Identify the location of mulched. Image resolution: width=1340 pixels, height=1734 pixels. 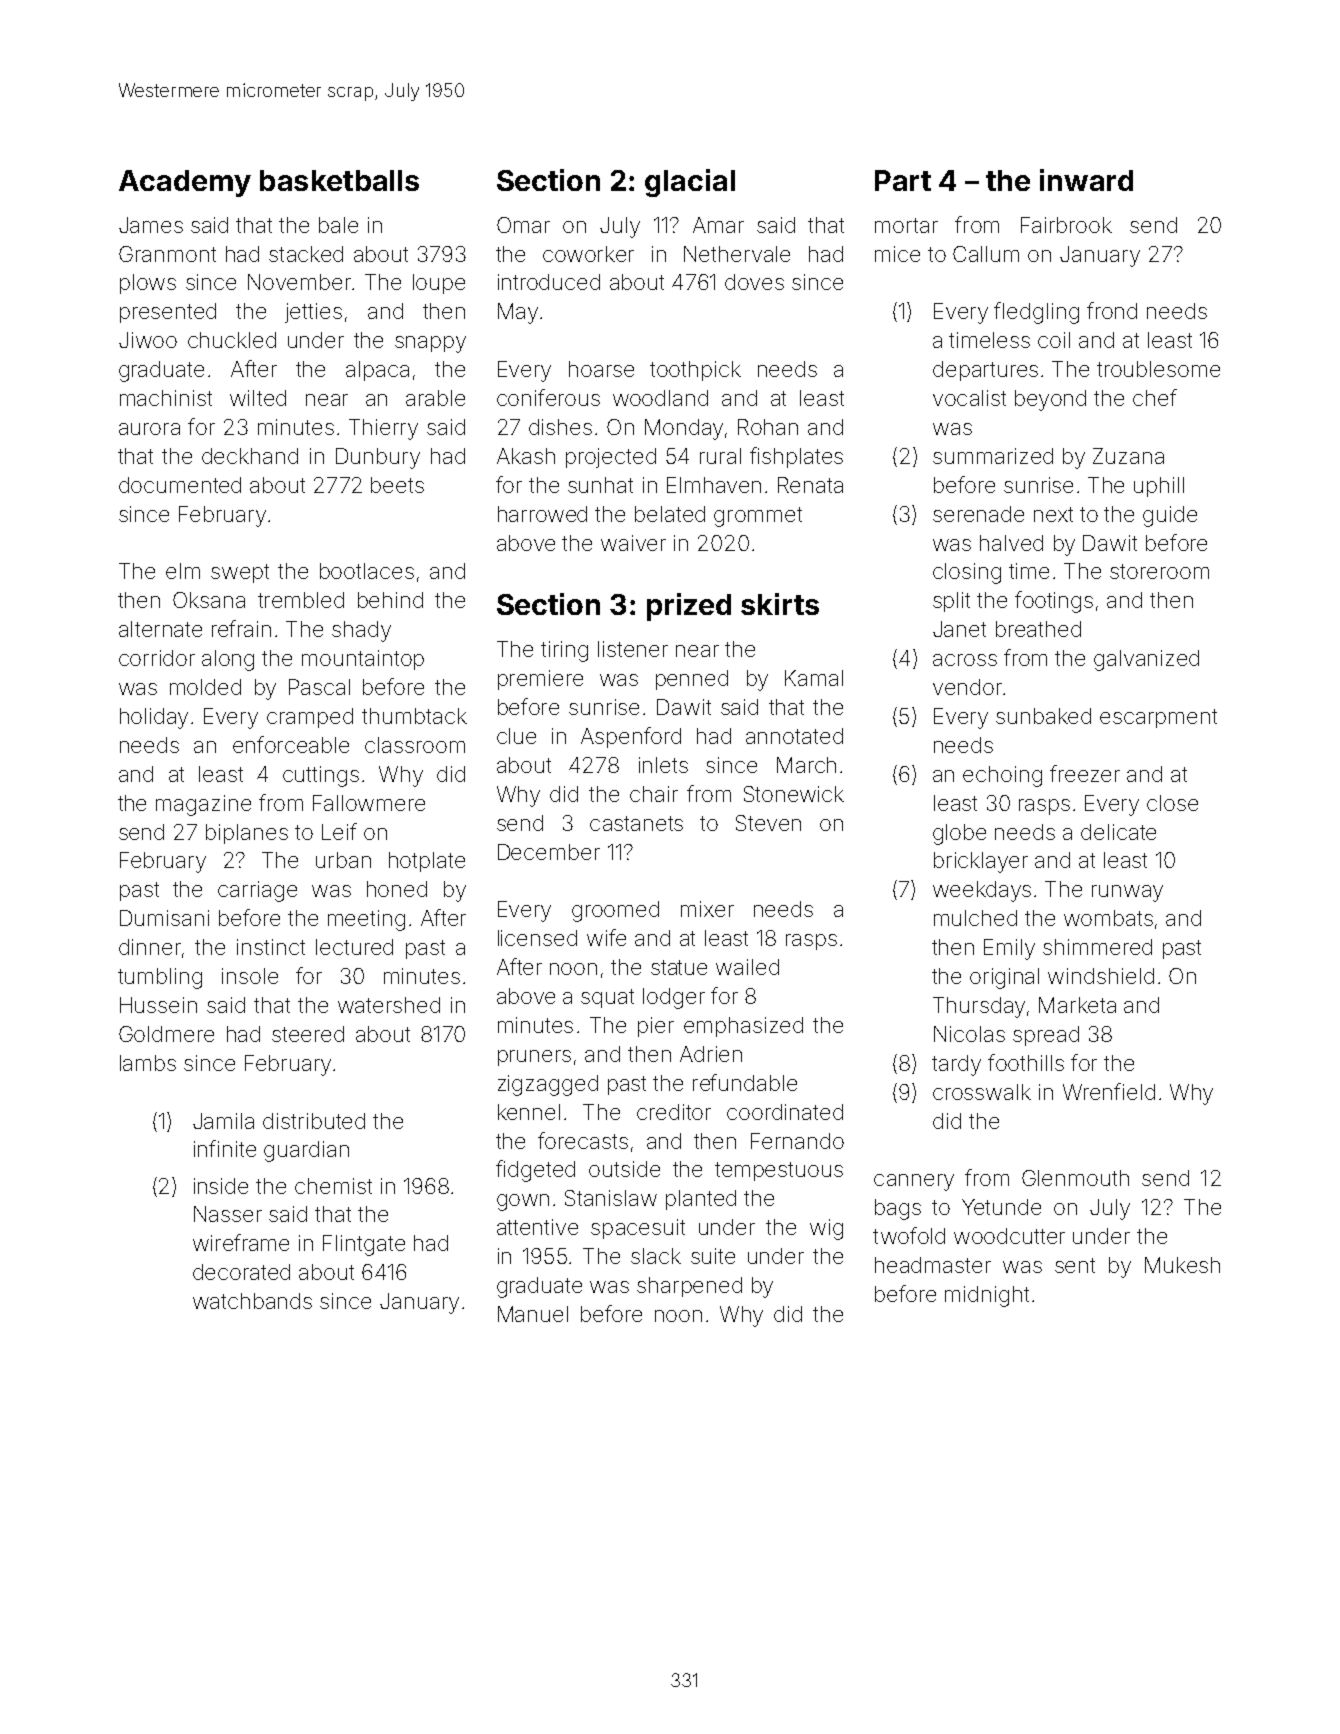
(975, 918).
